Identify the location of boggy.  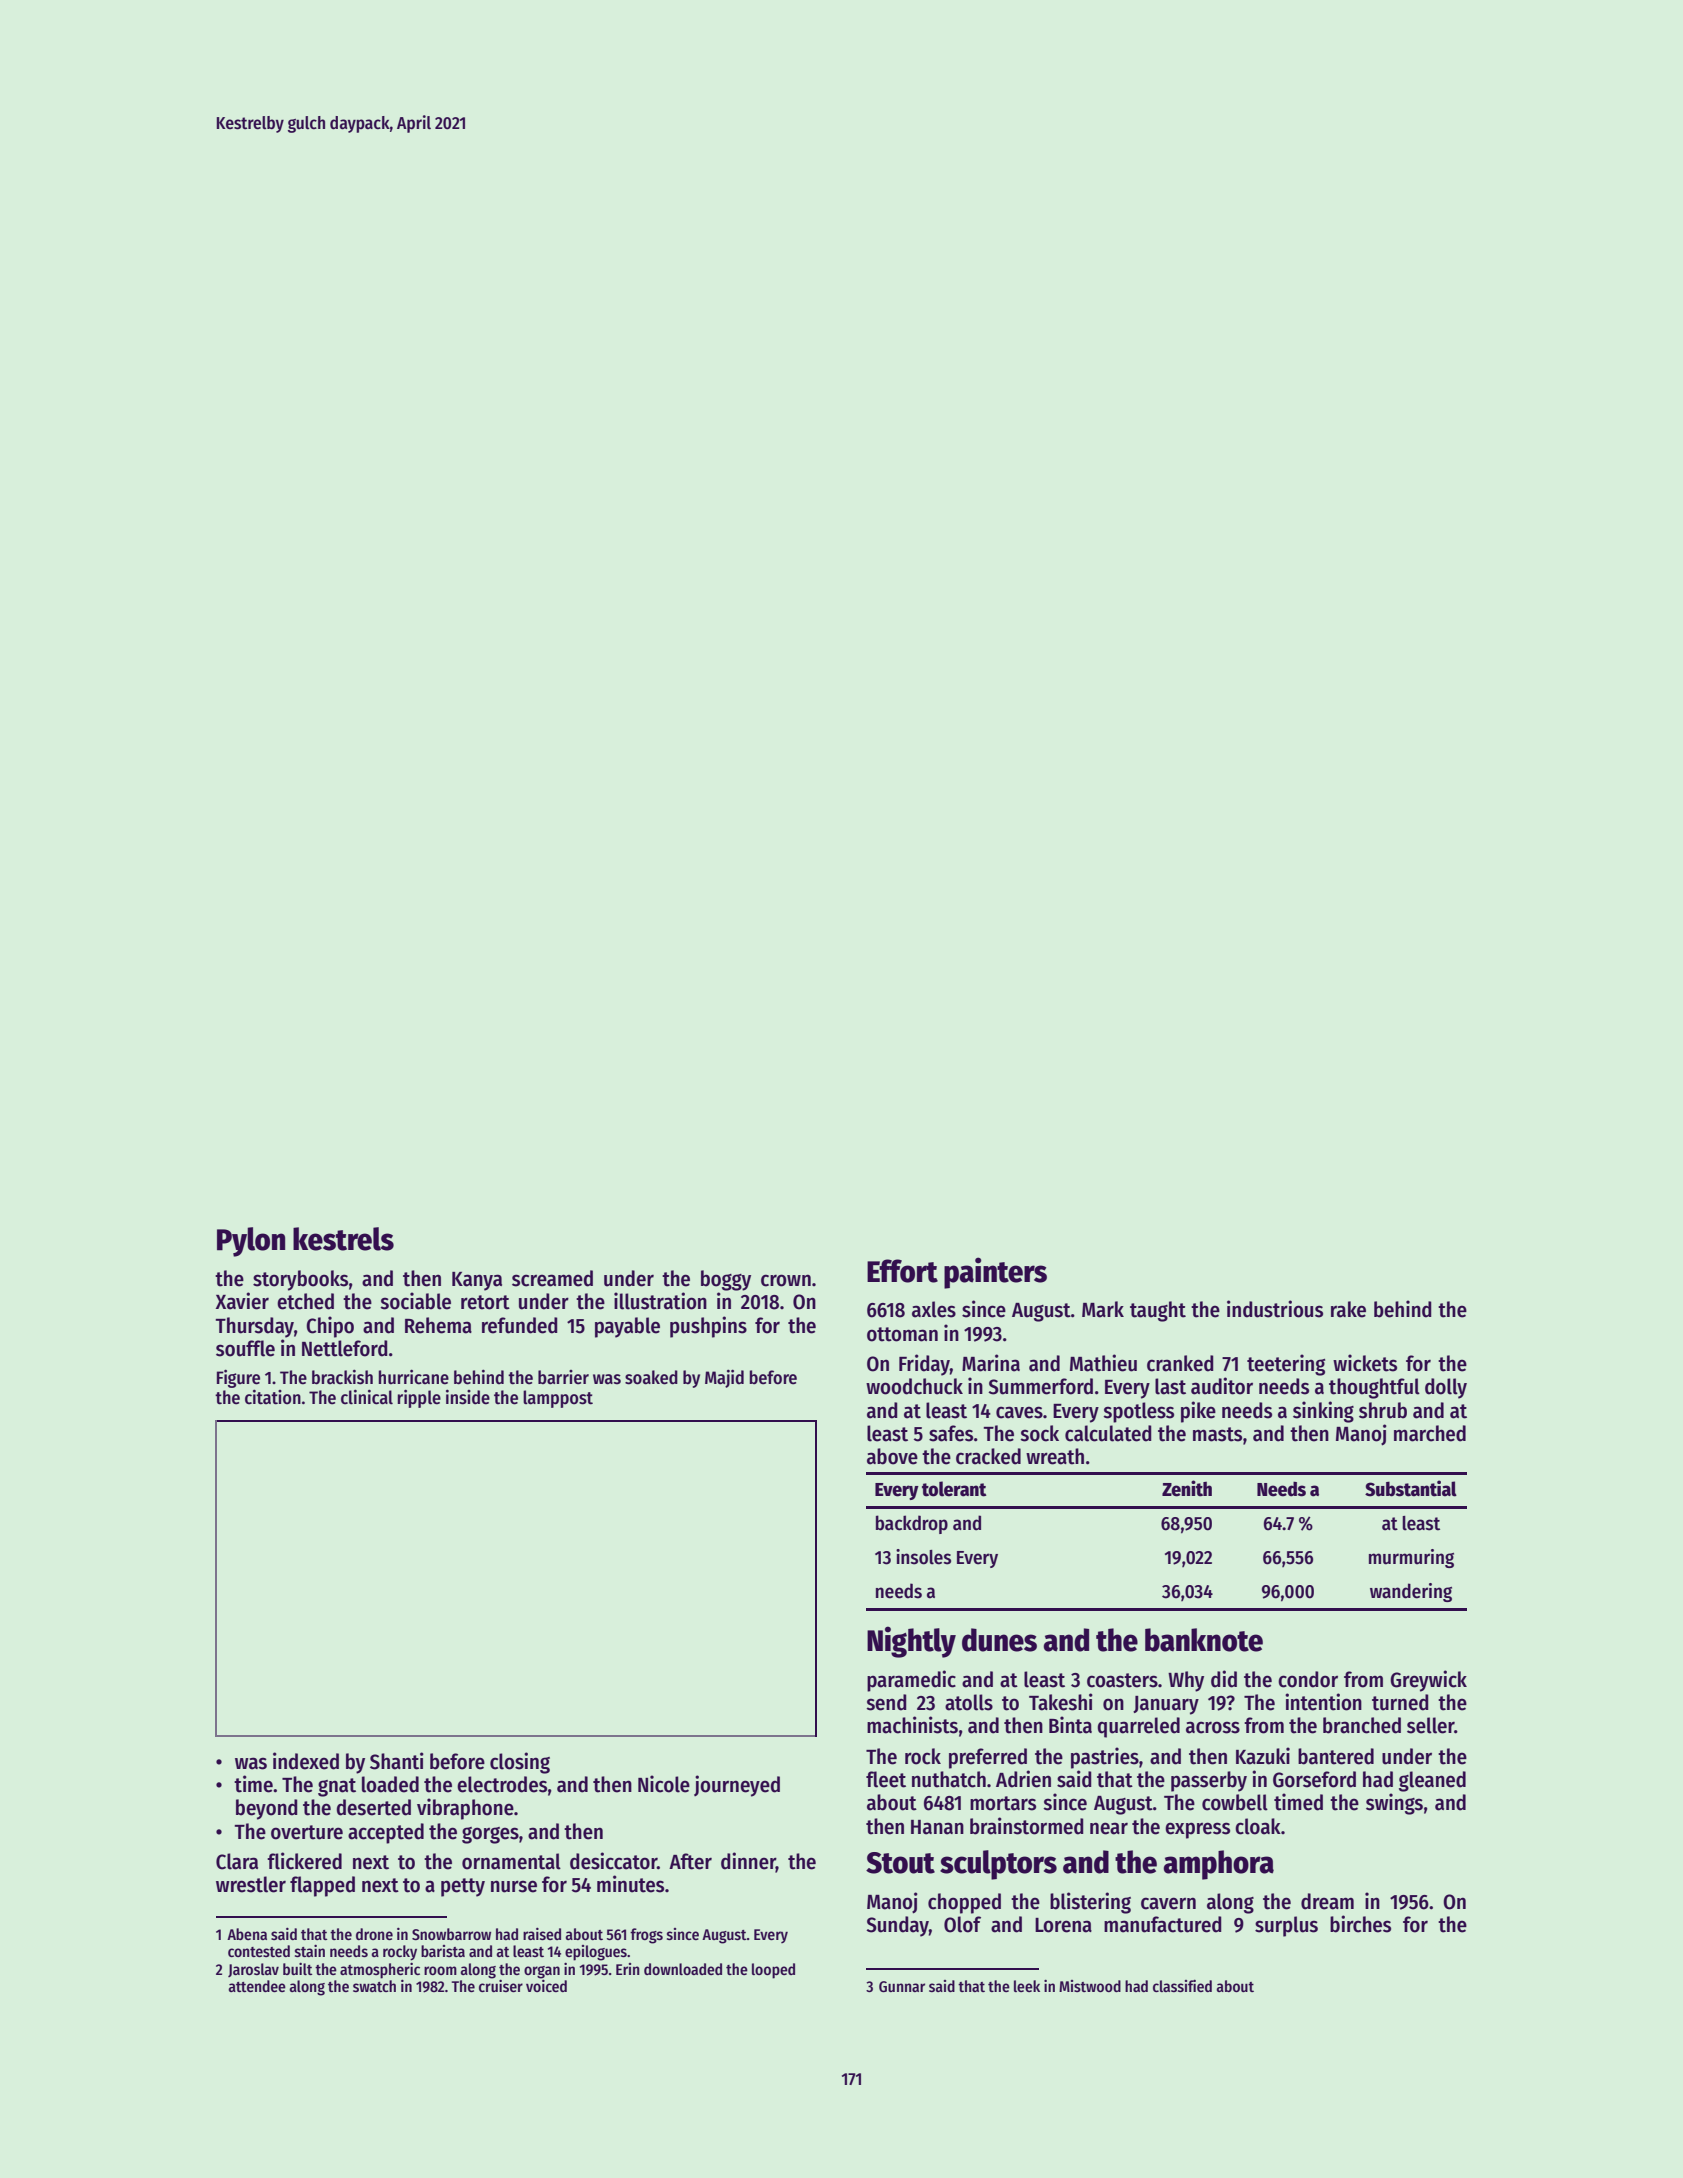
(726, 1280).
